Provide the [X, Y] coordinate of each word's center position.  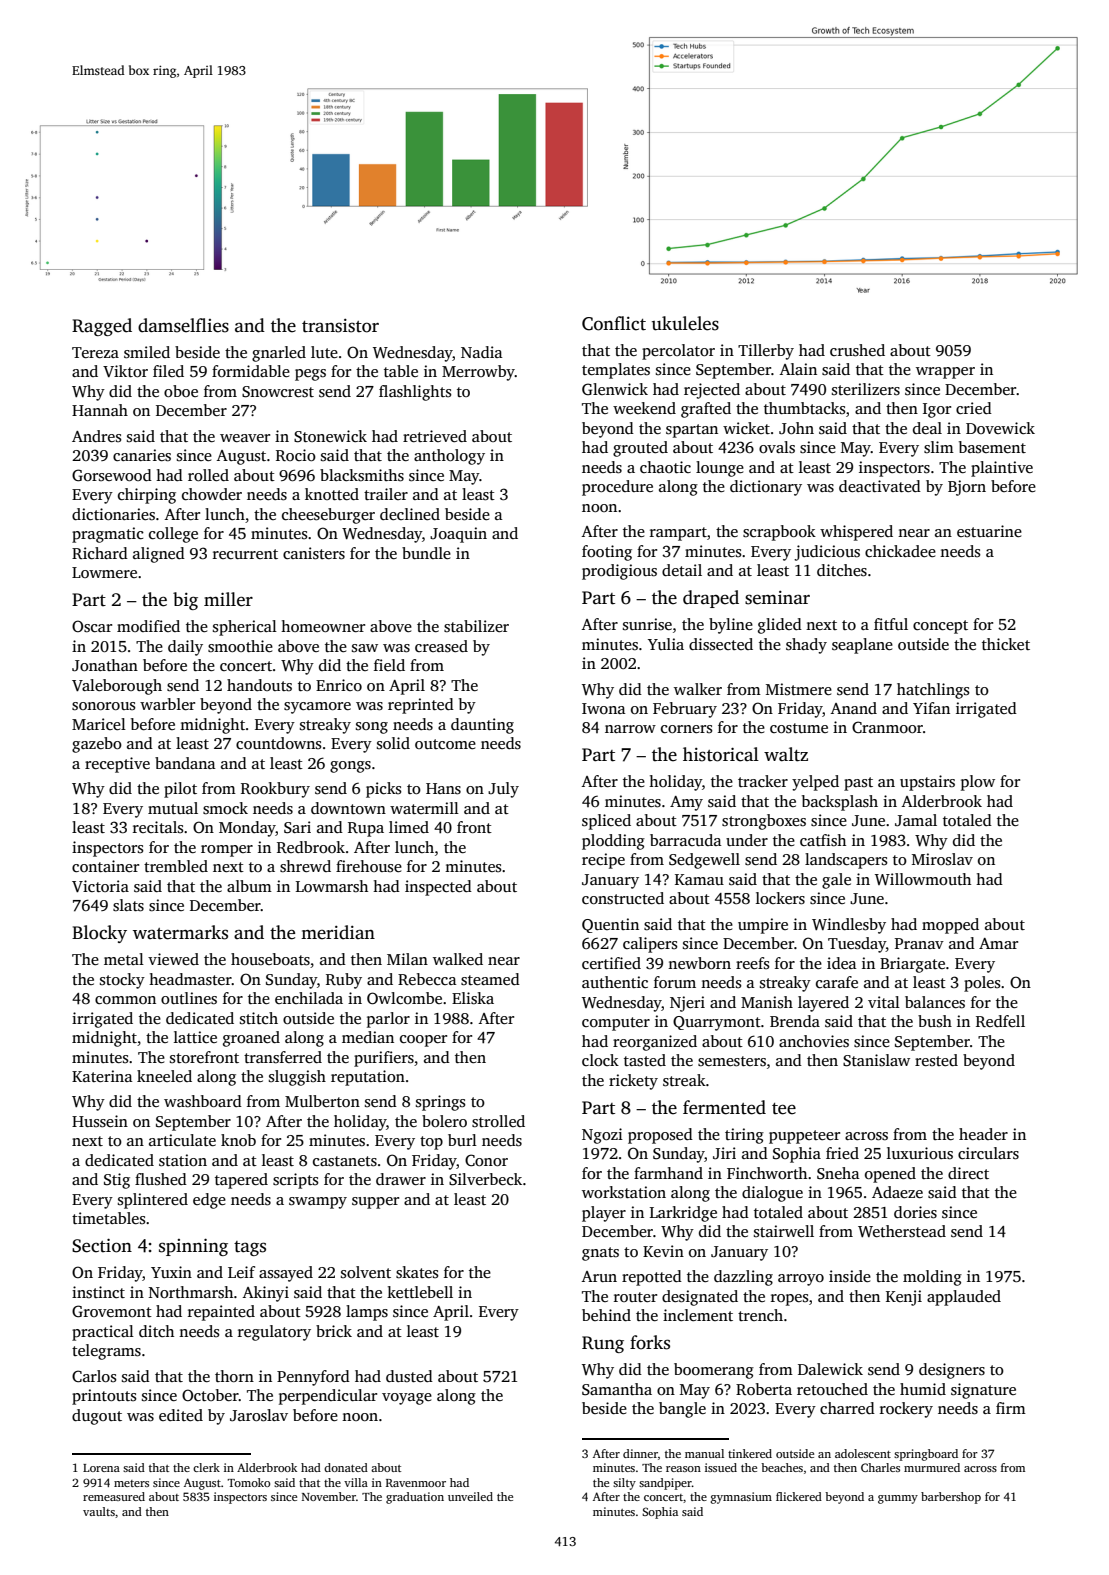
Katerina [102, 1076]
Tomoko [249, 1482]
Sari [297, 827]
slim [939, 447]
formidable [251, 371]
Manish [767, 1002]
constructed [623, 898]
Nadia [482, 352]
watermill [424, 808]
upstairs [927, 783]
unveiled [470, 1496]
